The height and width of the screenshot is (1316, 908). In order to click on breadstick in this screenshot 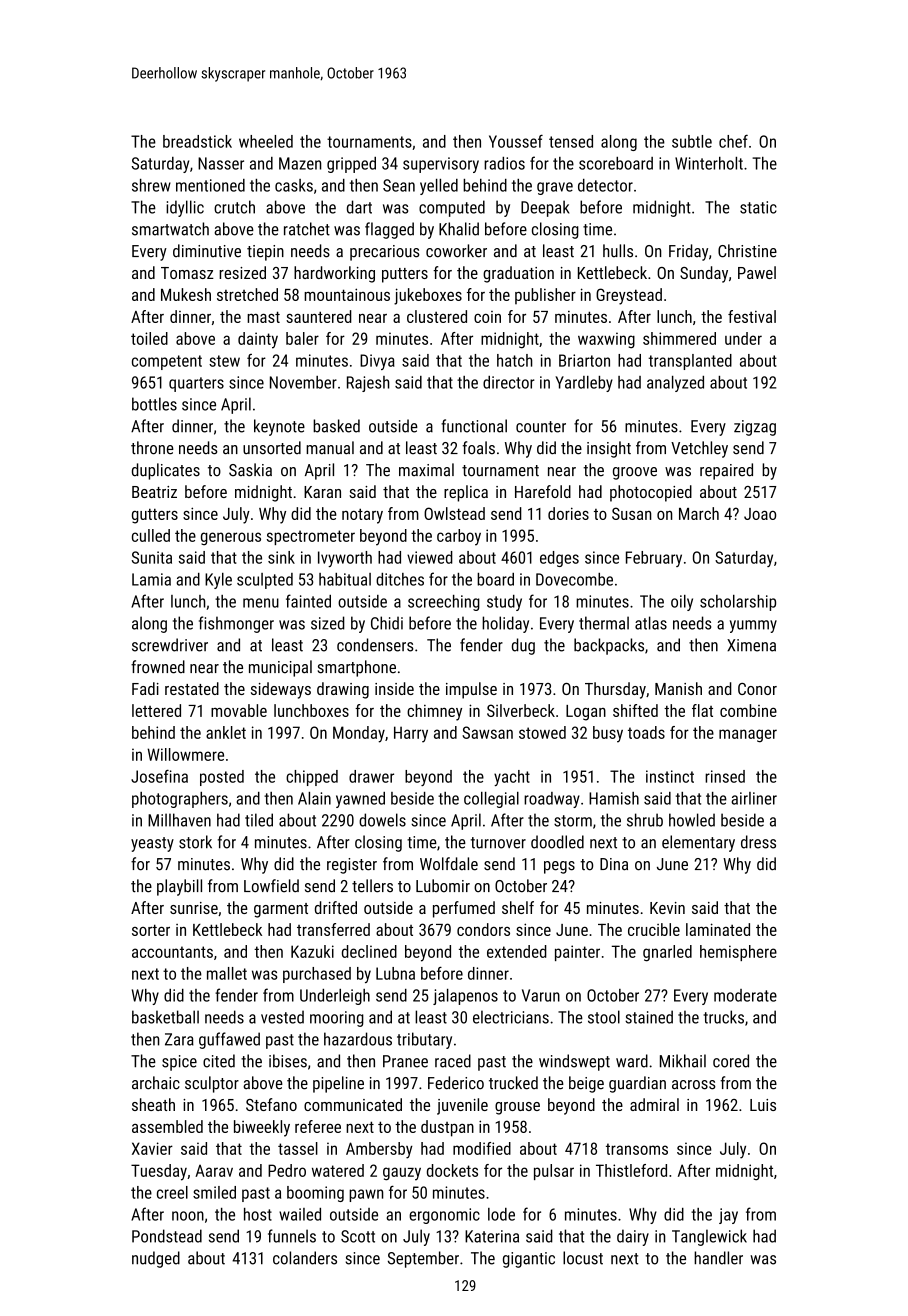, I will do `click(197, 141)`.
